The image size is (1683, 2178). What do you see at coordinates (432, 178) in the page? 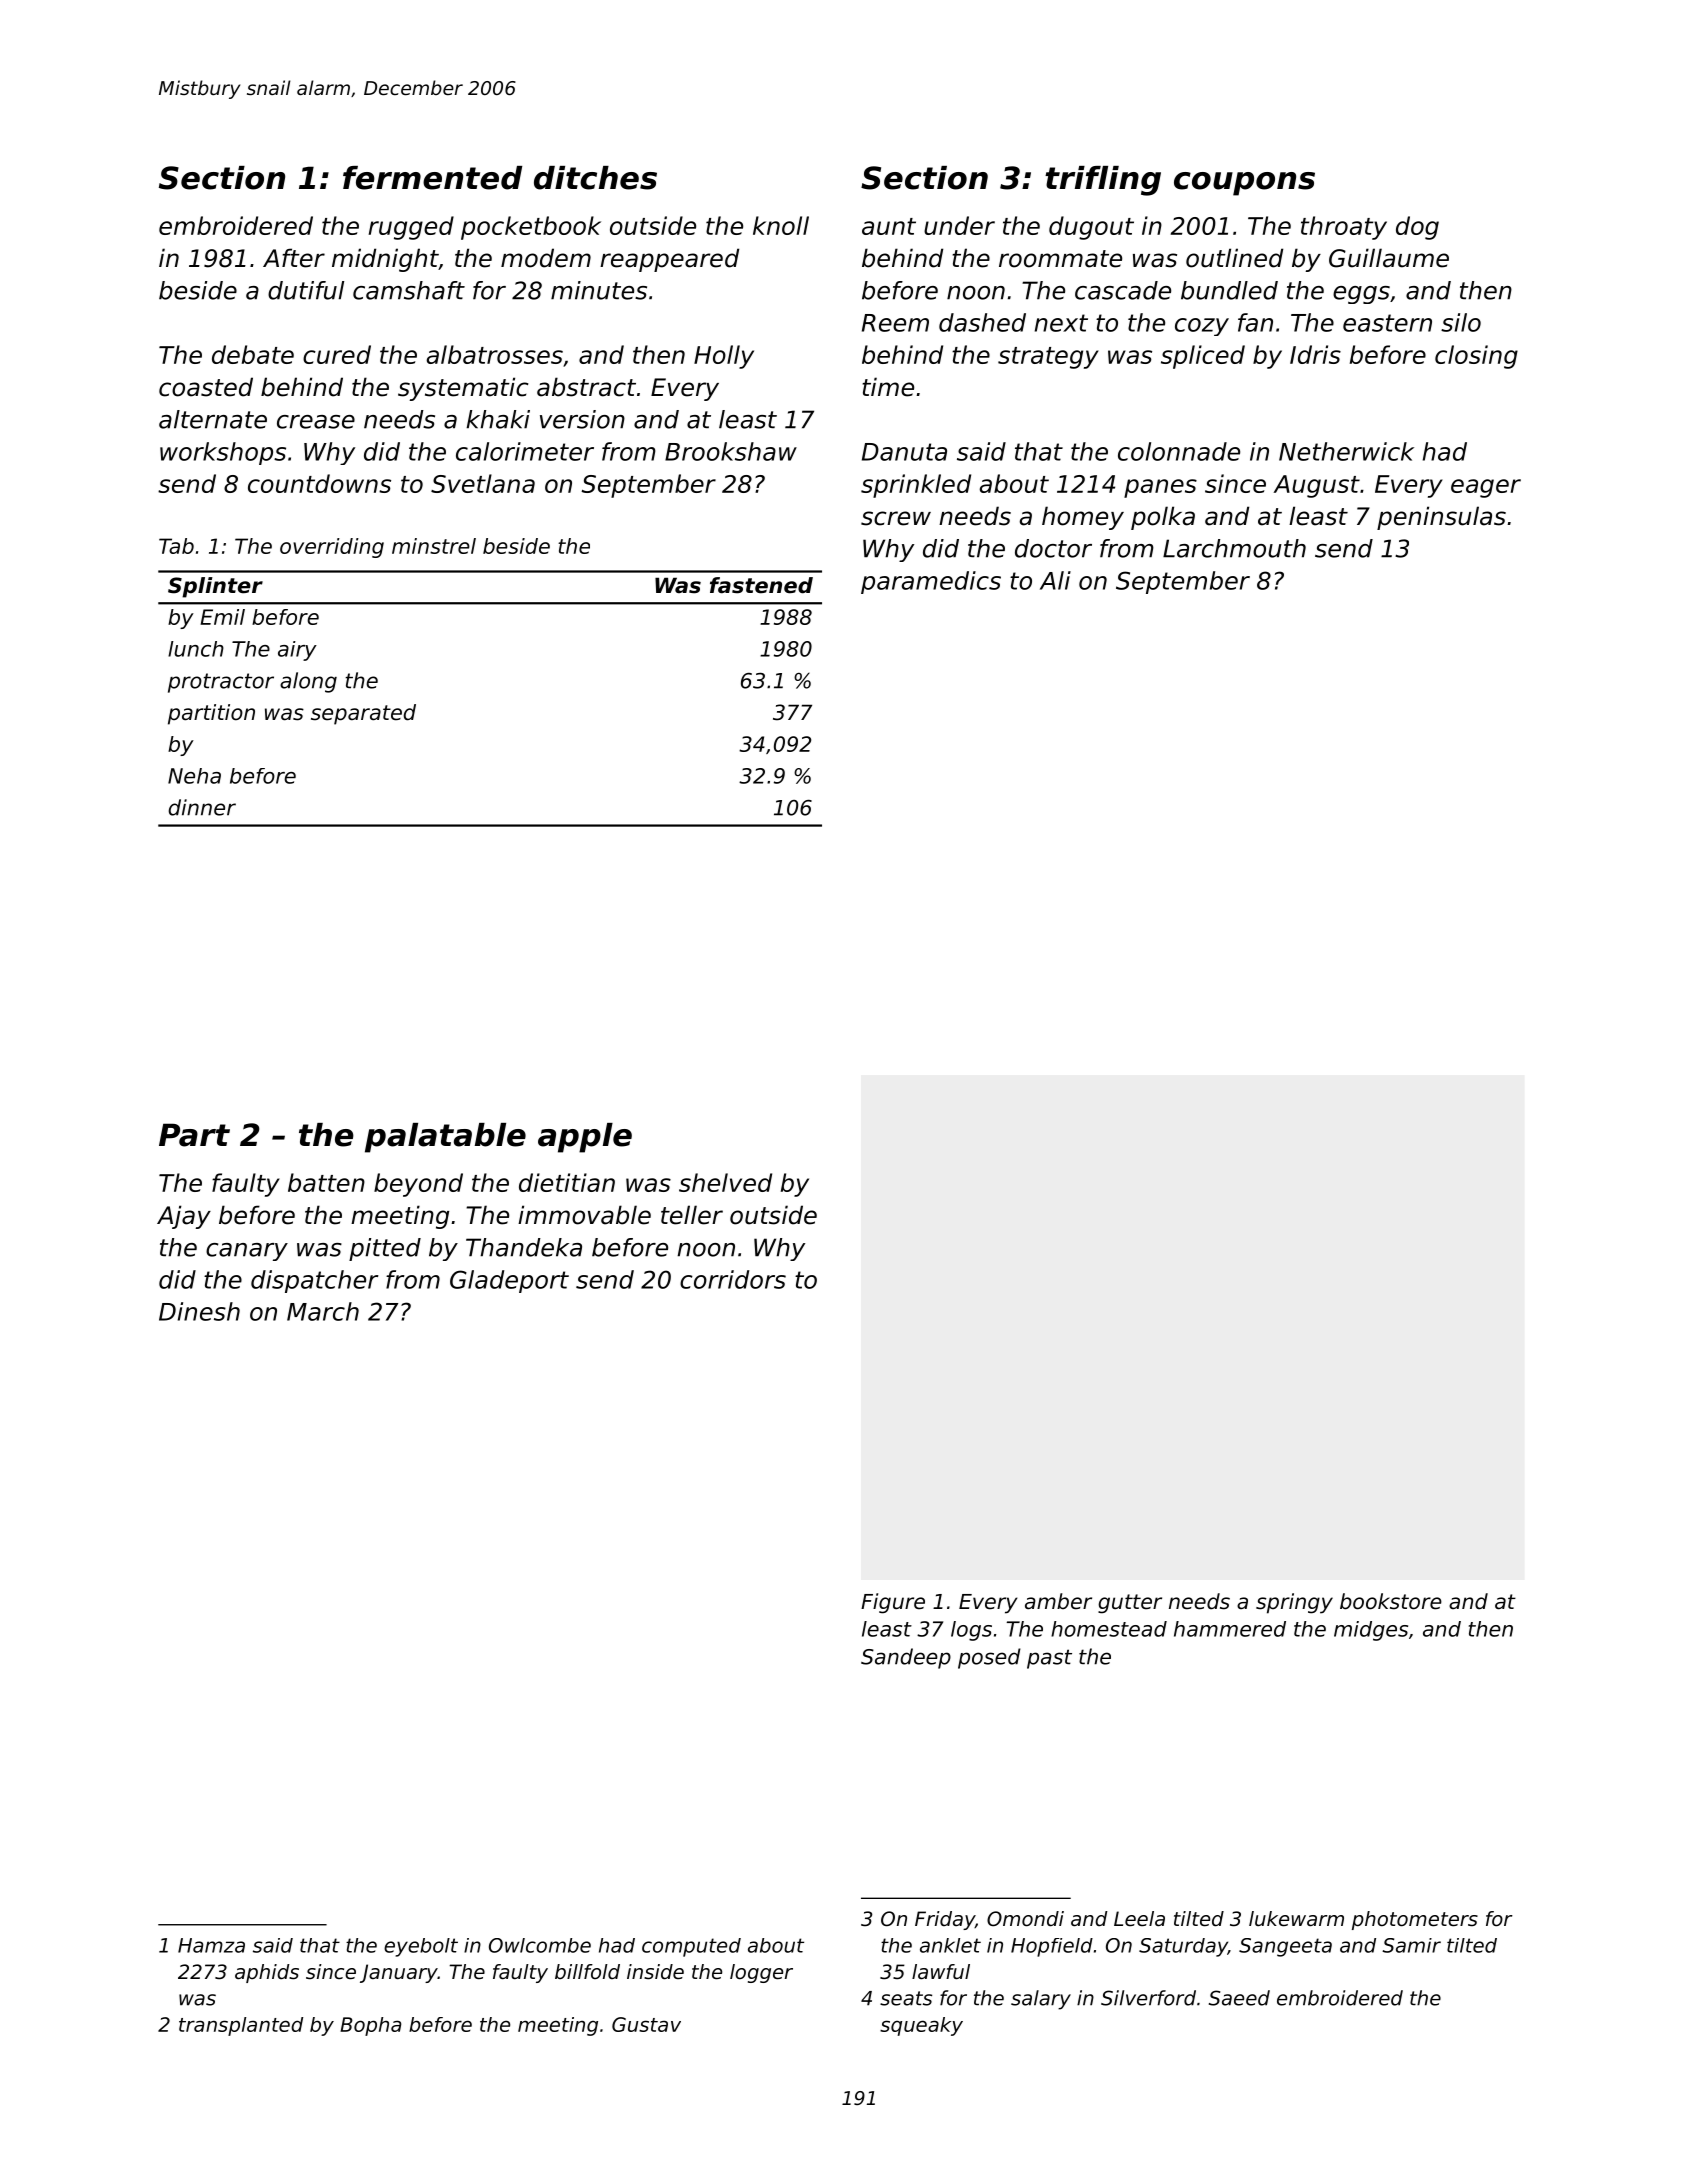
I see `fermented` at bounding box center [432, 178].
